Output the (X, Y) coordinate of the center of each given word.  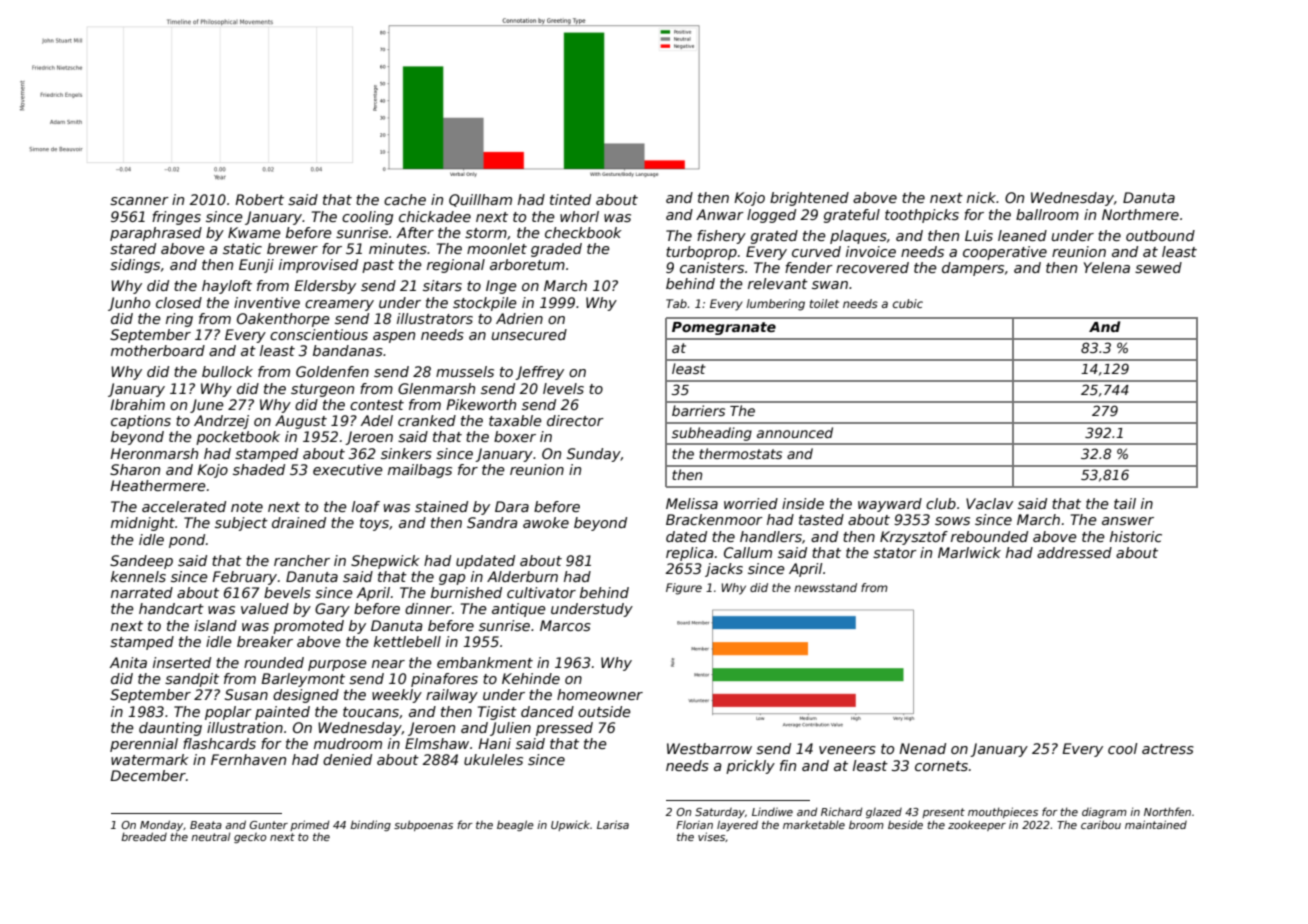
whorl (579, 216)
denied (347, 759)
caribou (1101, 824)
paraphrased (156, 234)
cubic (908, 303)
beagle (515, 825)
